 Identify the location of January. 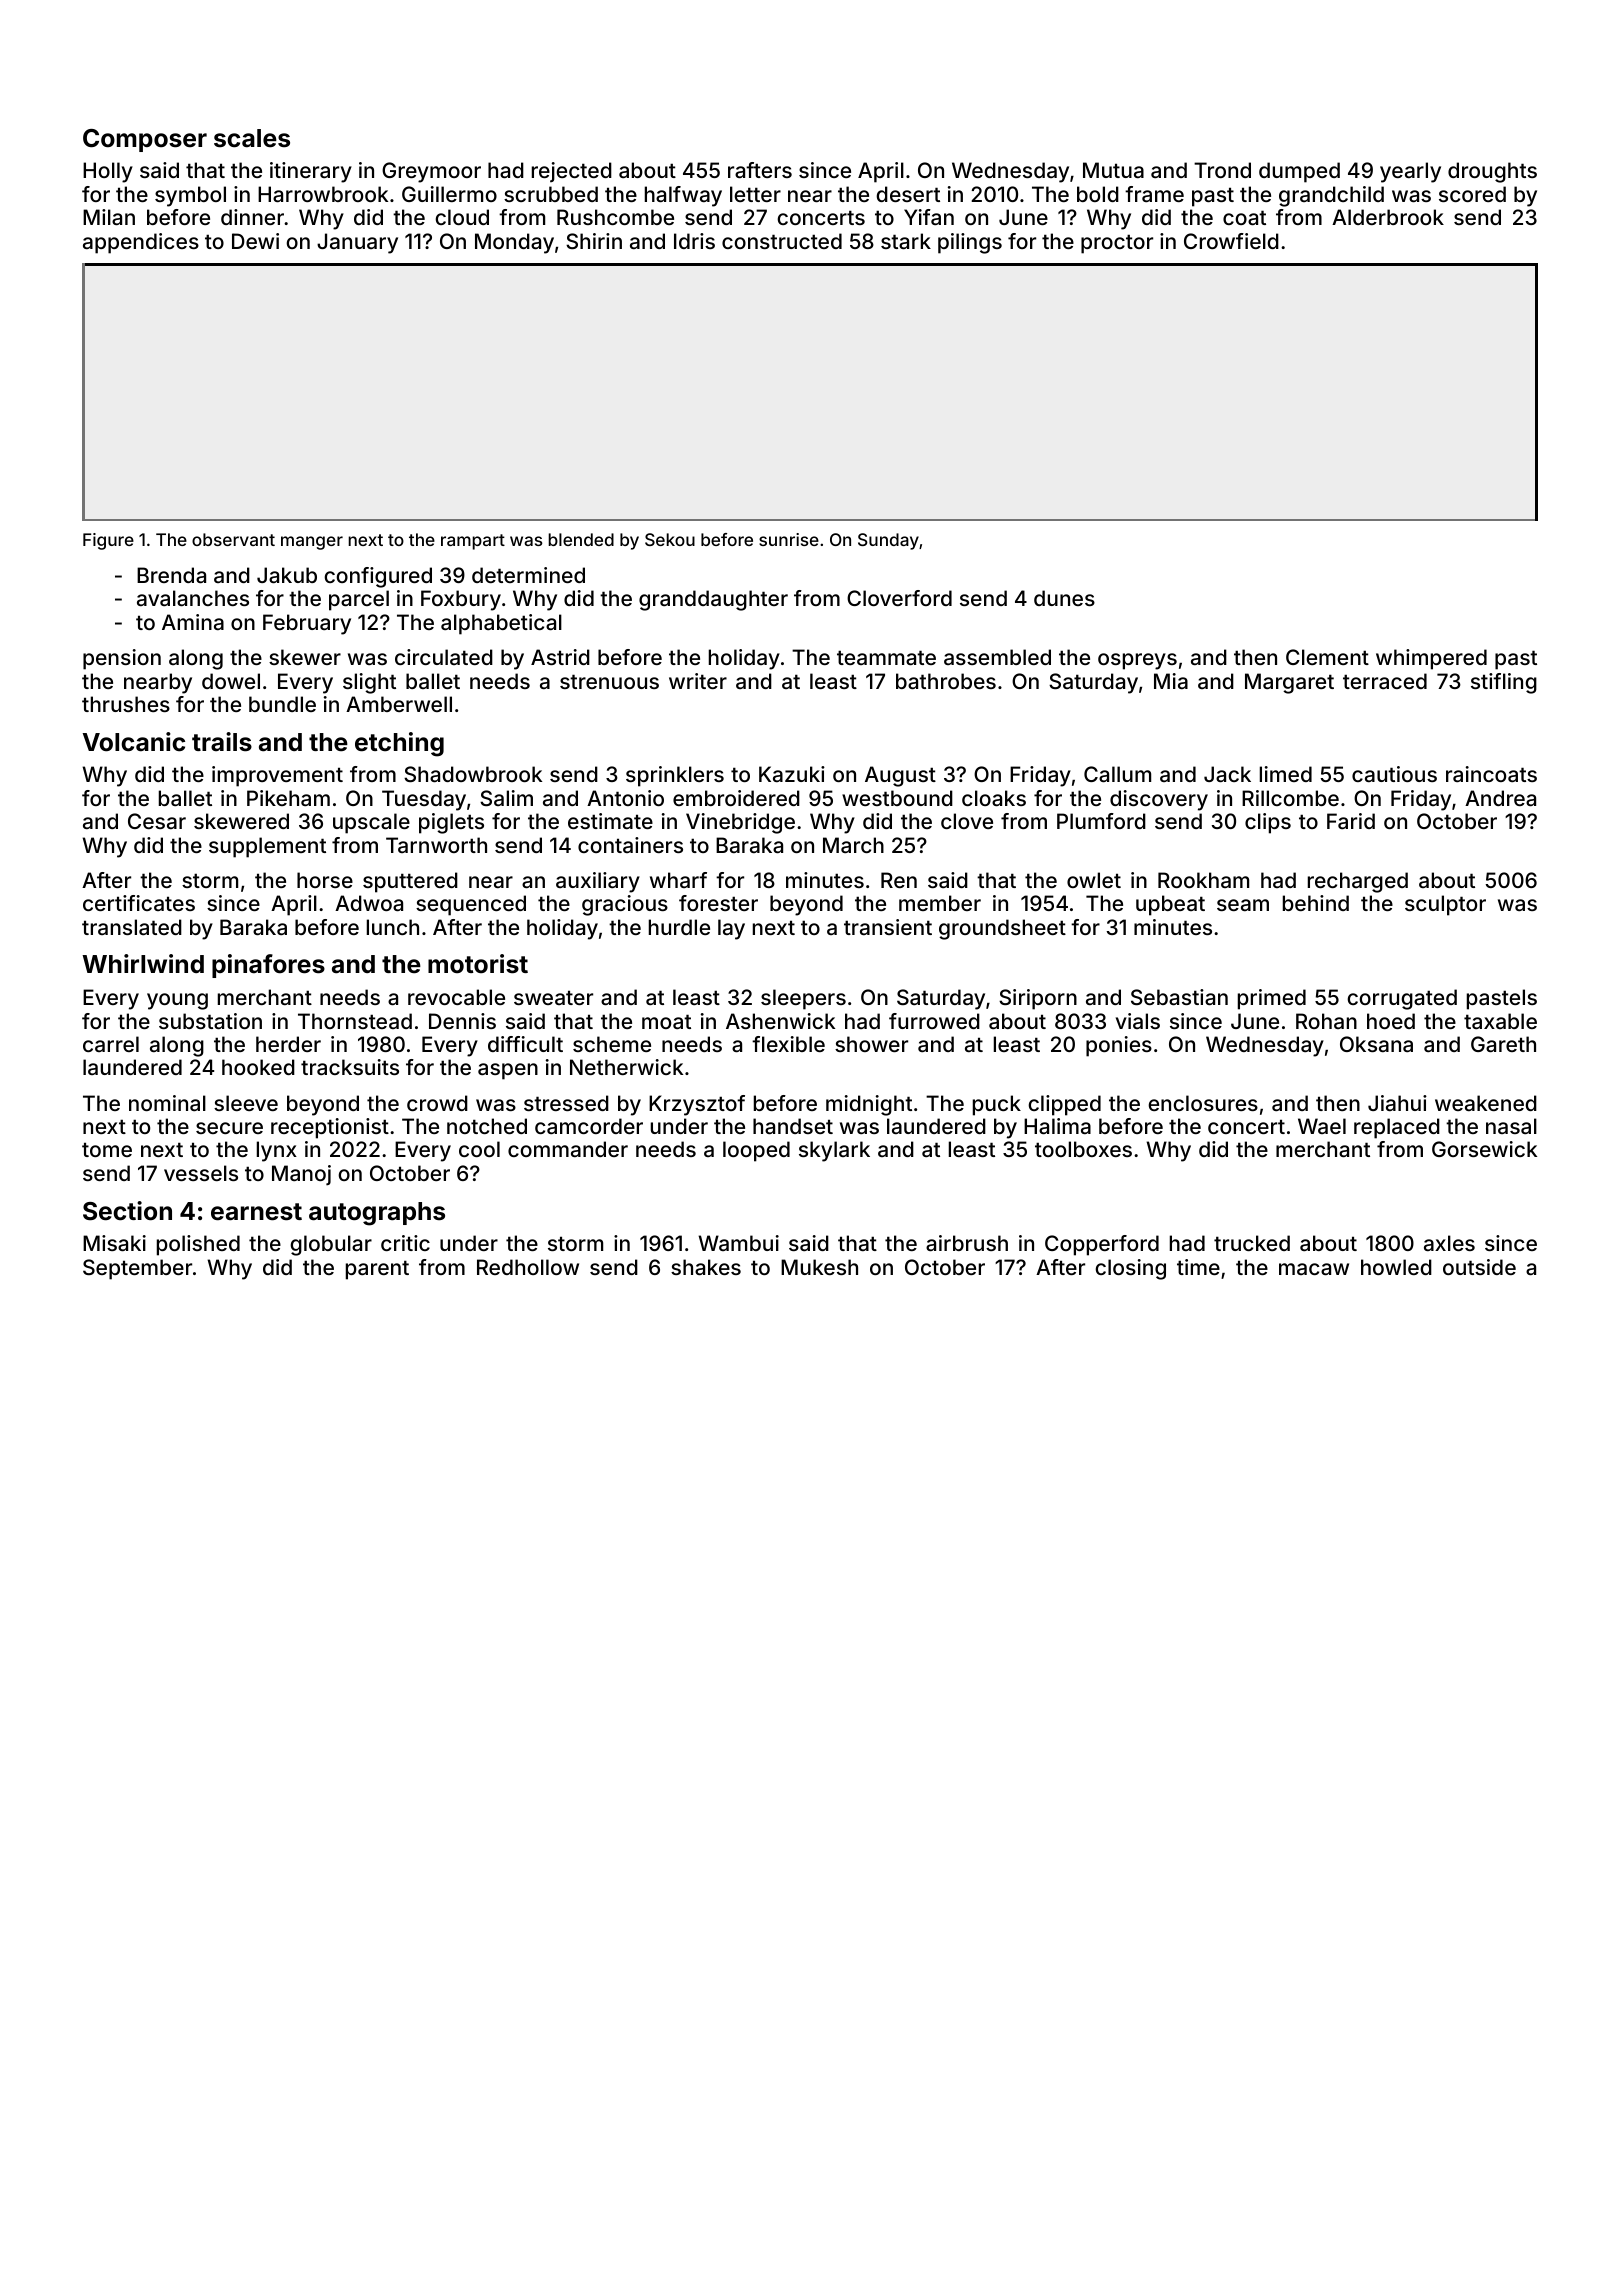
(357, 243).
